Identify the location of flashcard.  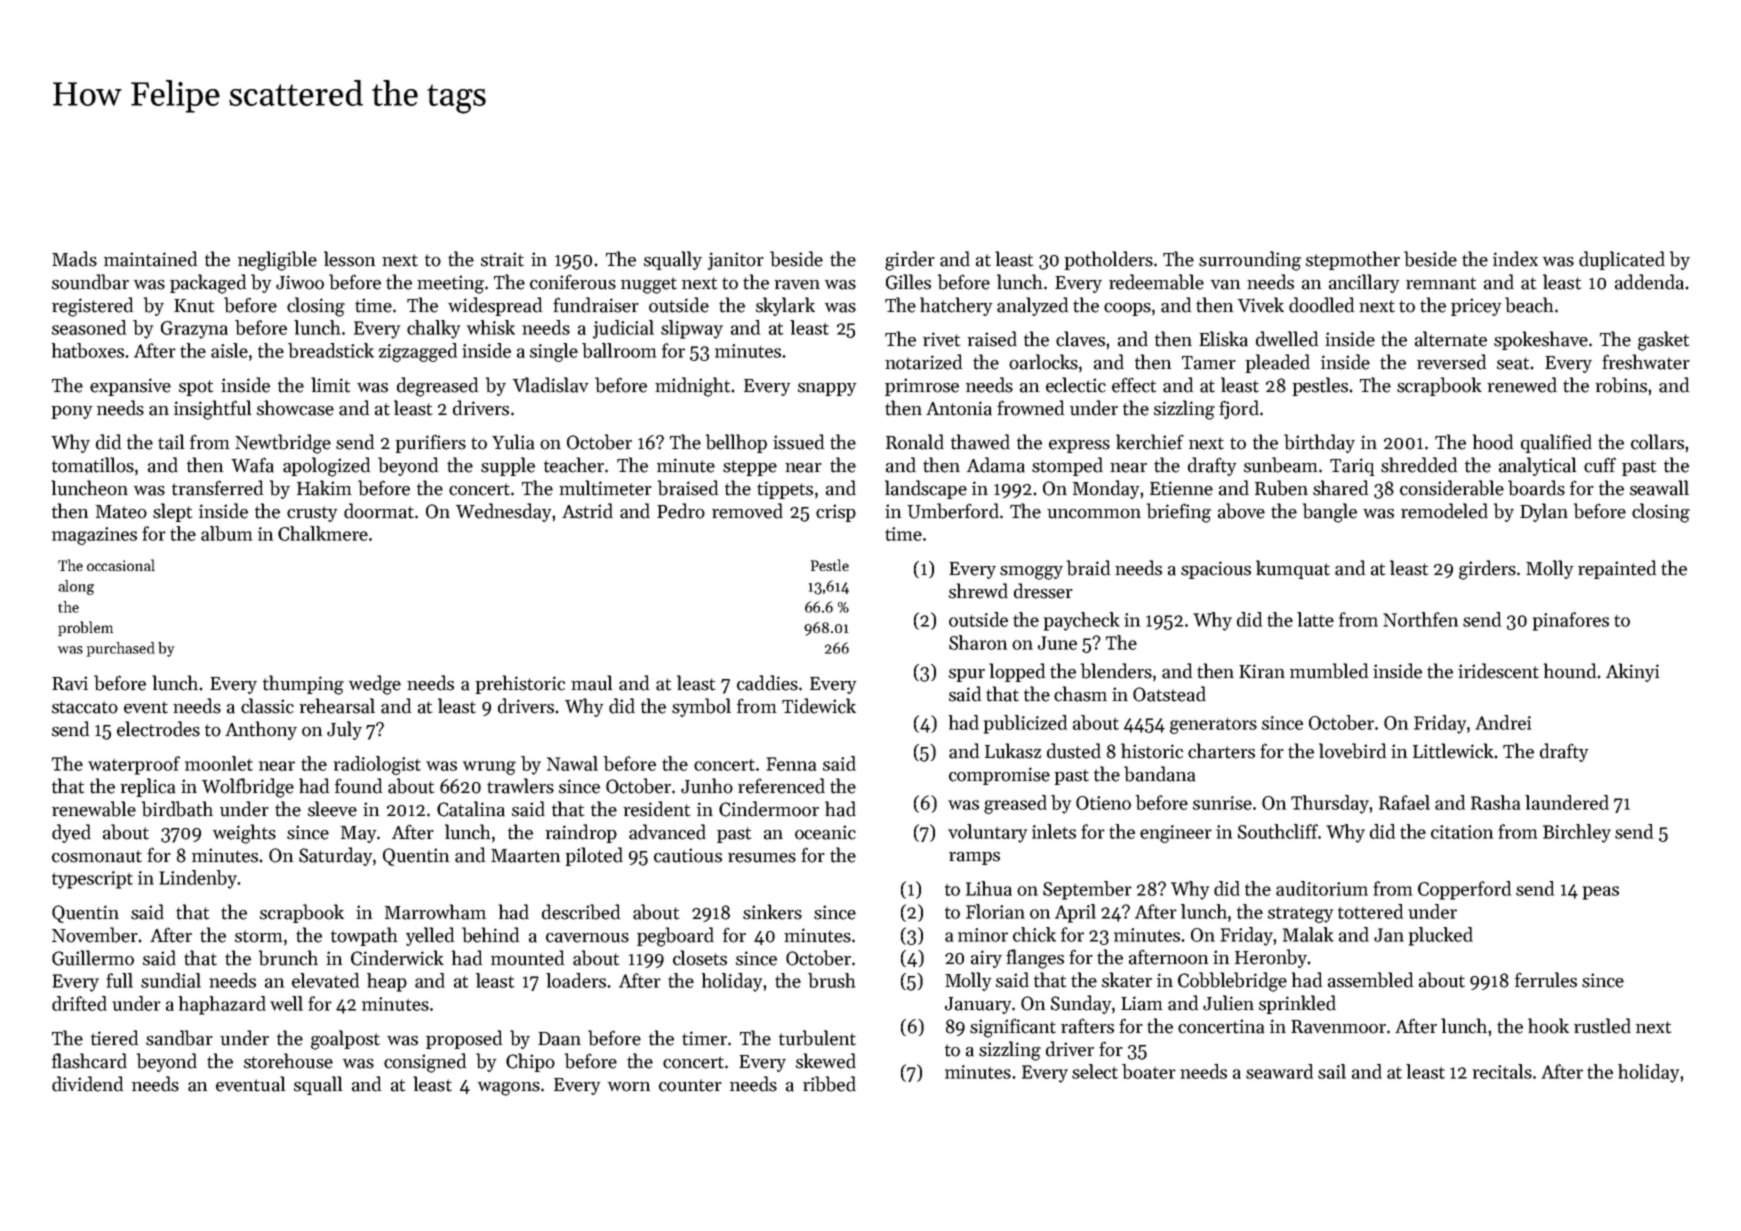
(89, 1061).
